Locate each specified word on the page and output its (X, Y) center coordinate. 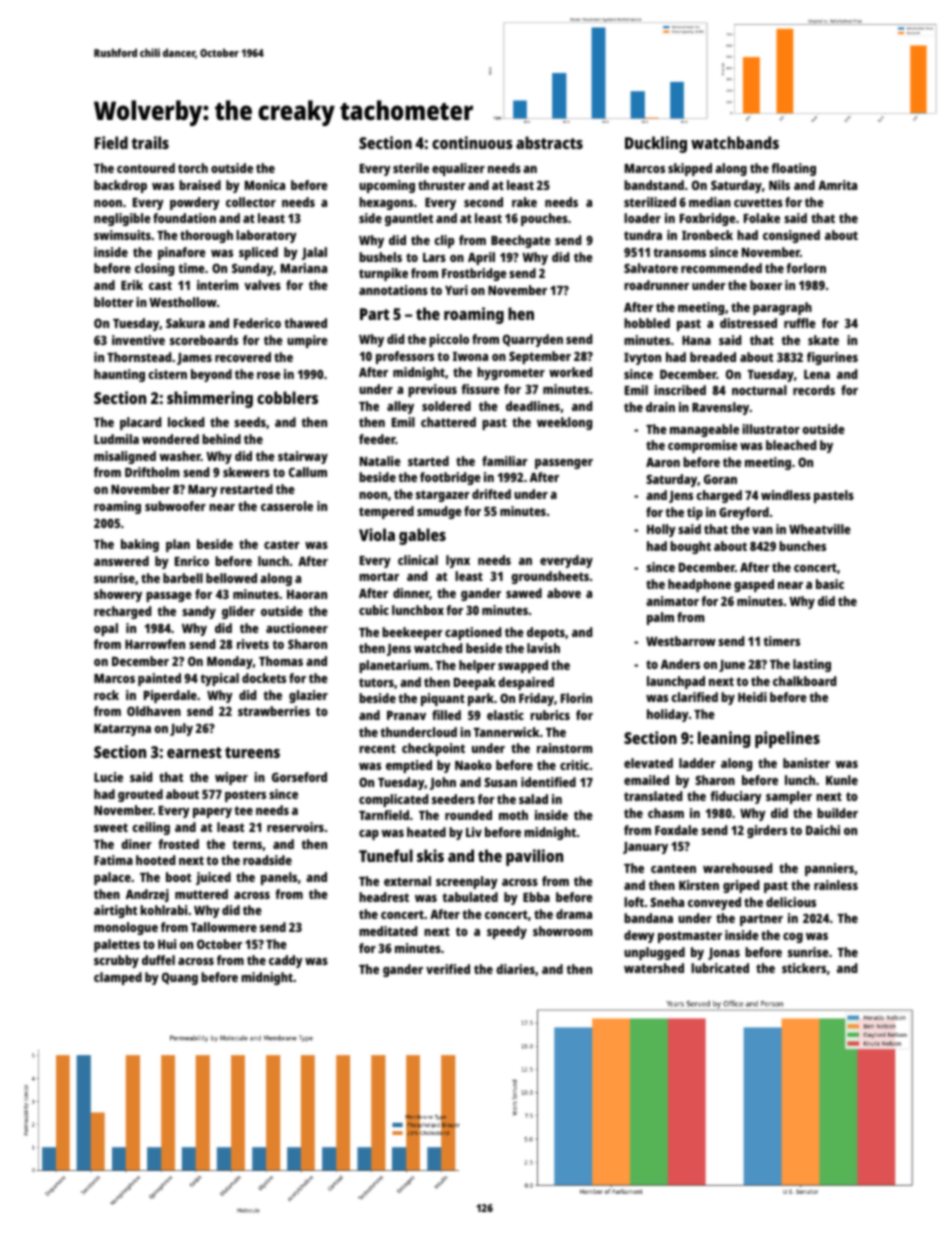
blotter (114, 302)
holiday (668, 715)
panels (279, 878)
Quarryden (533, 340)
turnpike (383, 274)
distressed (748, 323)
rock (106, 695)
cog (793, 938)
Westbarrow (681, 641)
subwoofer (175, 506)
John (443, 783)
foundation (184, 218)
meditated (388, 931)
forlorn (806, 268)
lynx (458, 561)
